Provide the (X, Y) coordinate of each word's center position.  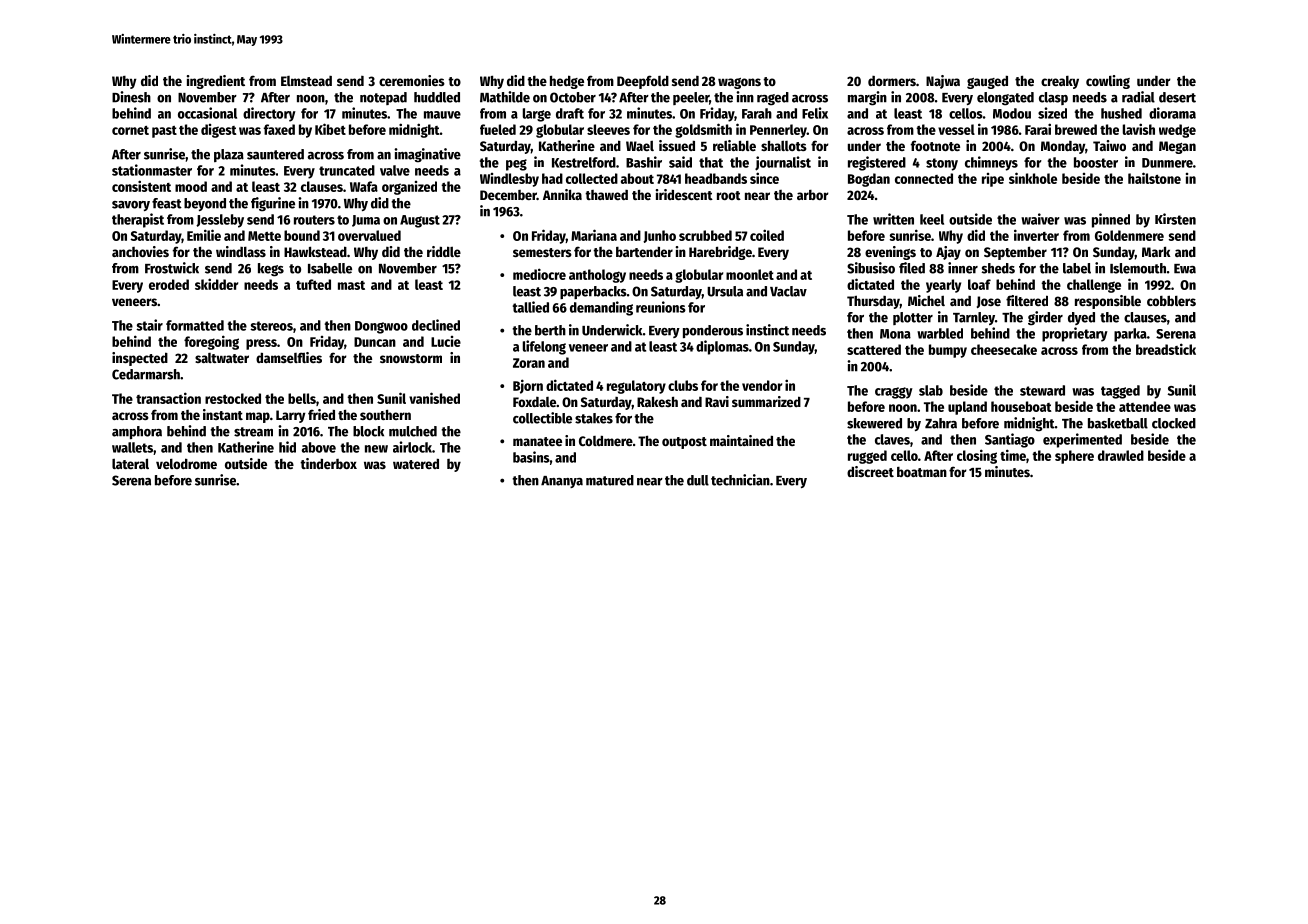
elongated (1005, 99)
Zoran (529, 363)
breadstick (1166, 349)
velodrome (186, 463)
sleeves (608, 129)
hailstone (1154, 178)
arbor (813, 195)
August (420, 221)
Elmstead (306, 81)
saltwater (222, 358)
